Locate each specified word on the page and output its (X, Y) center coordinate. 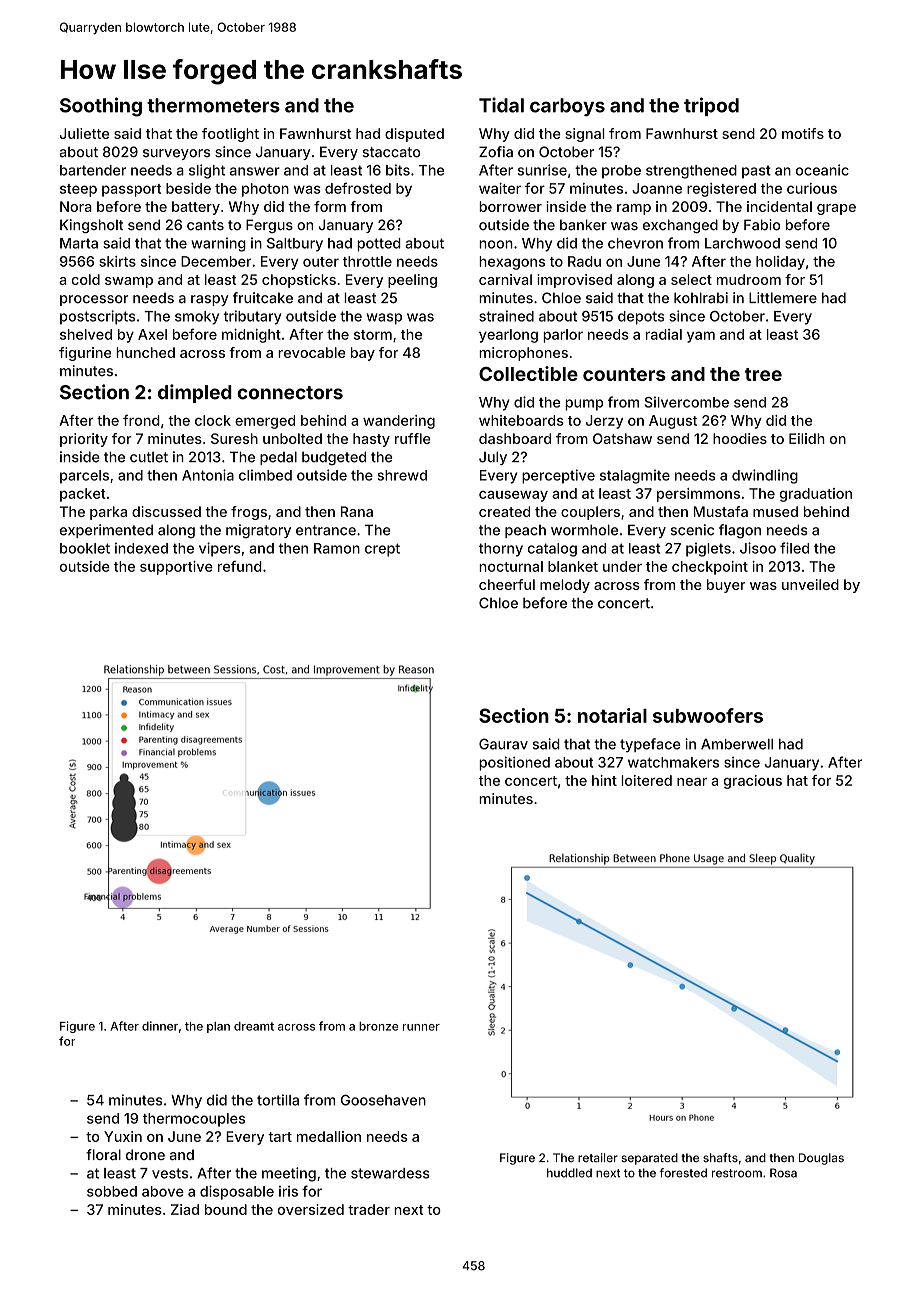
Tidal (501, 105)
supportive (176, 568)
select (691, 279)
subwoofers (708, 715)
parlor (563, 336)
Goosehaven (383, 1100)
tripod (711, 106)
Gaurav (503, 744)
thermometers (213, 105)
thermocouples (194, 1120)
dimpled (195, 393)
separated (649, 1159)
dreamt (254, 1026)
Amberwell (737, 744)
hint (604, 780)
